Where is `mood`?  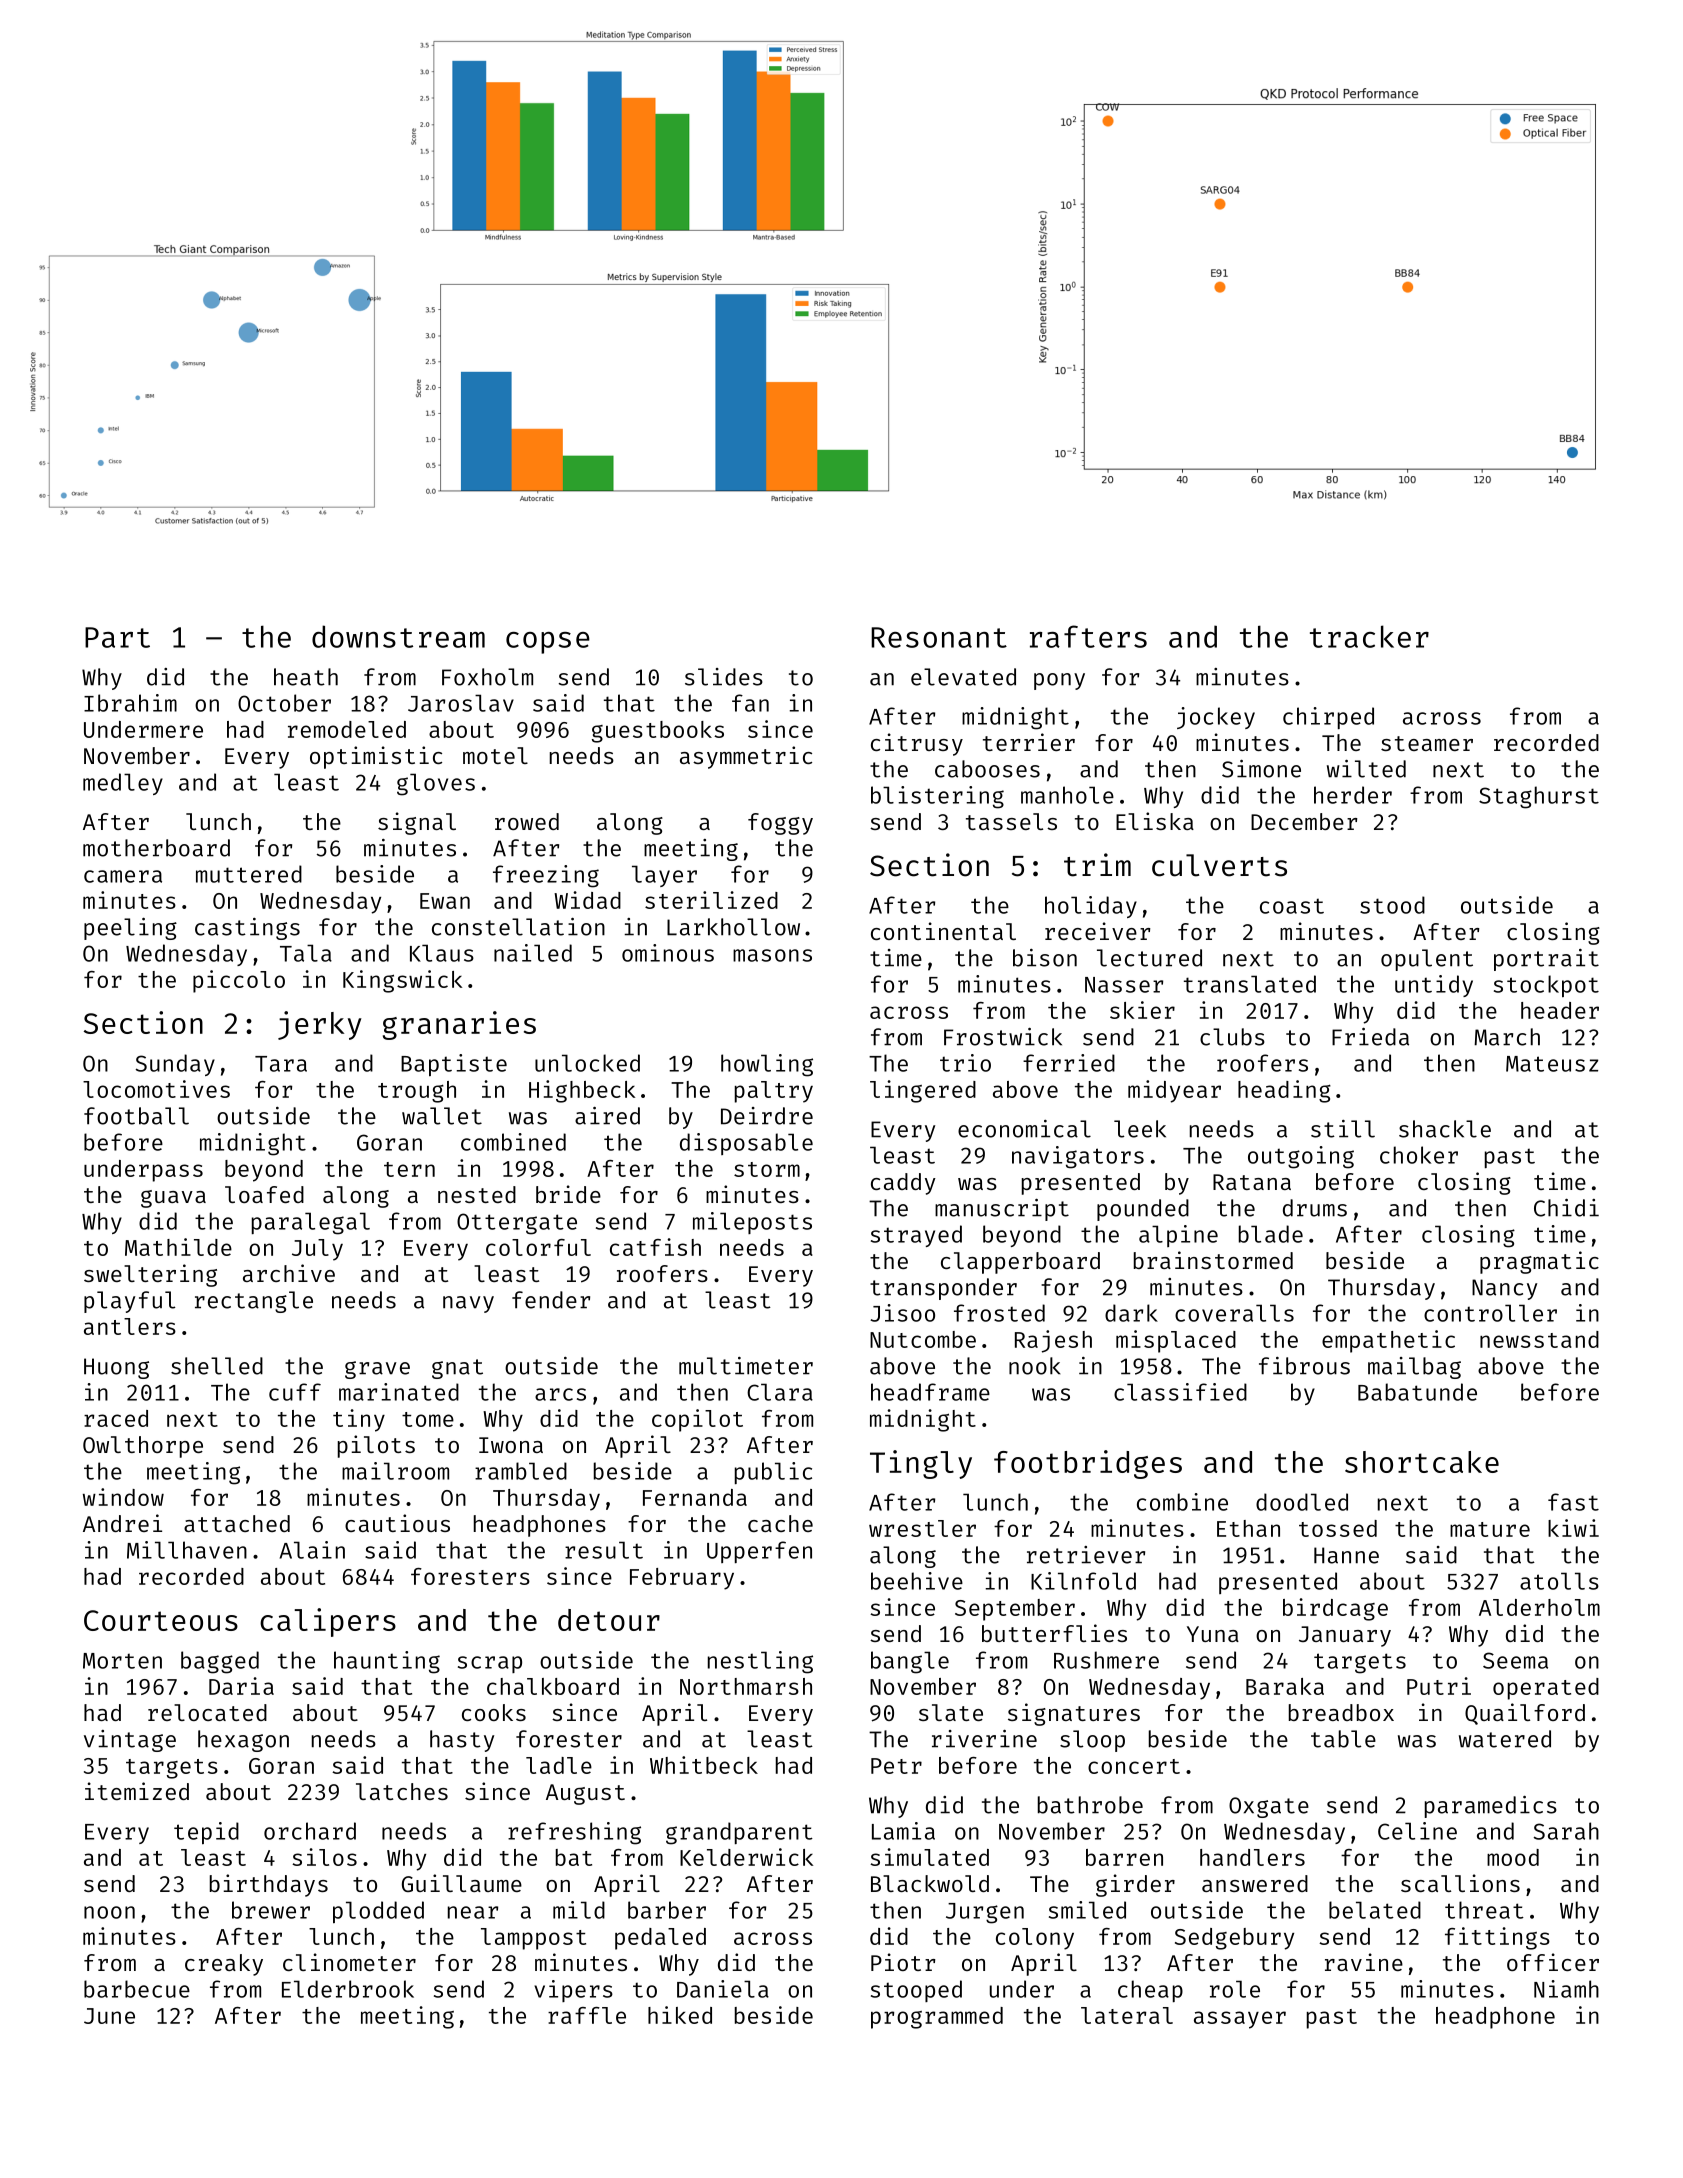
mood is located at coordinates (1513, 1857).
